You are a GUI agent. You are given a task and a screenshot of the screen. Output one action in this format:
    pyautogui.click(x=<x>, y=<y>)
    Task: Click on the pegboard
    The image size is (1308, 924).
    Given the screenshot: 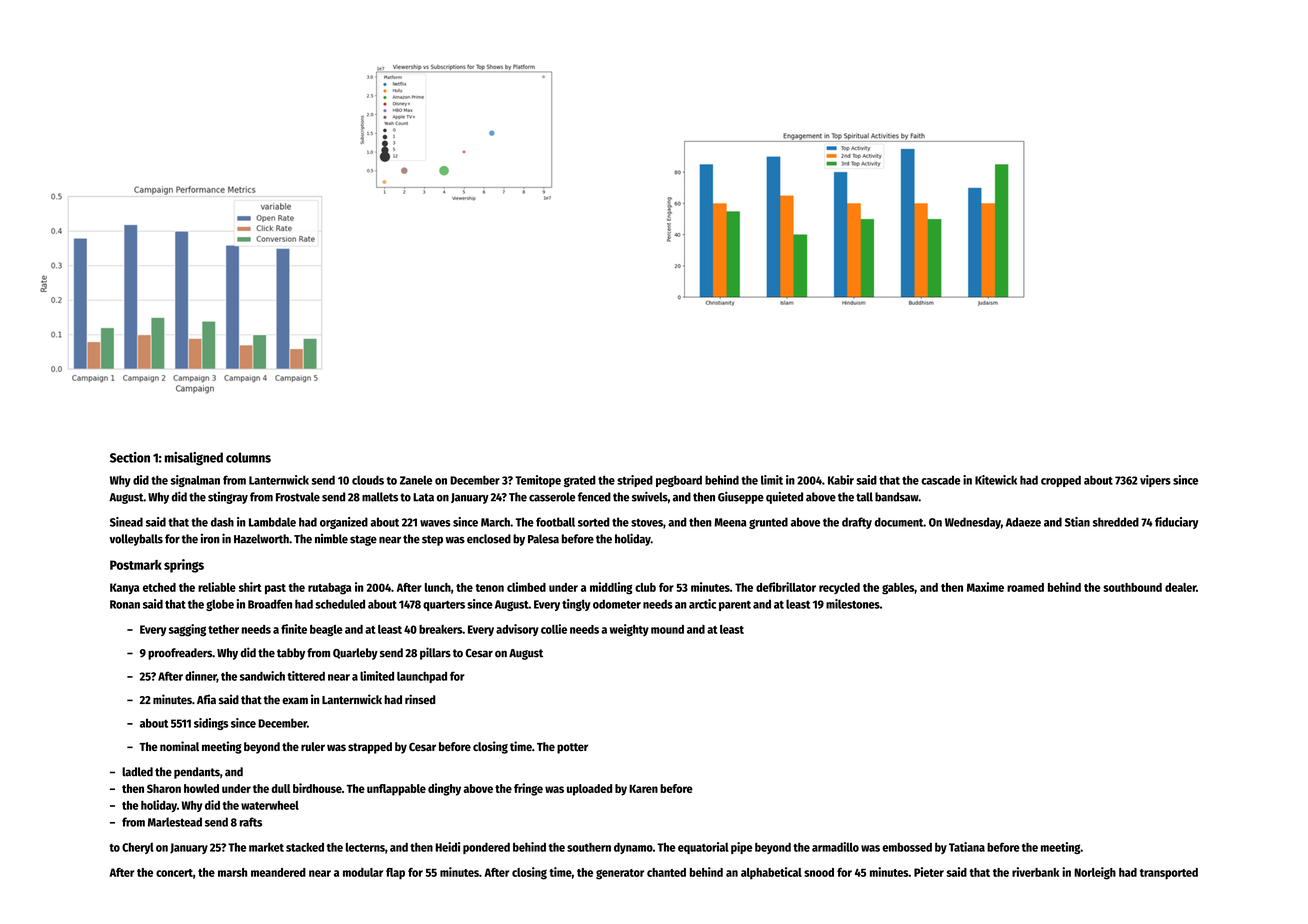 What is the action you would take?
    pyautogui.click(x=679, y=481)
